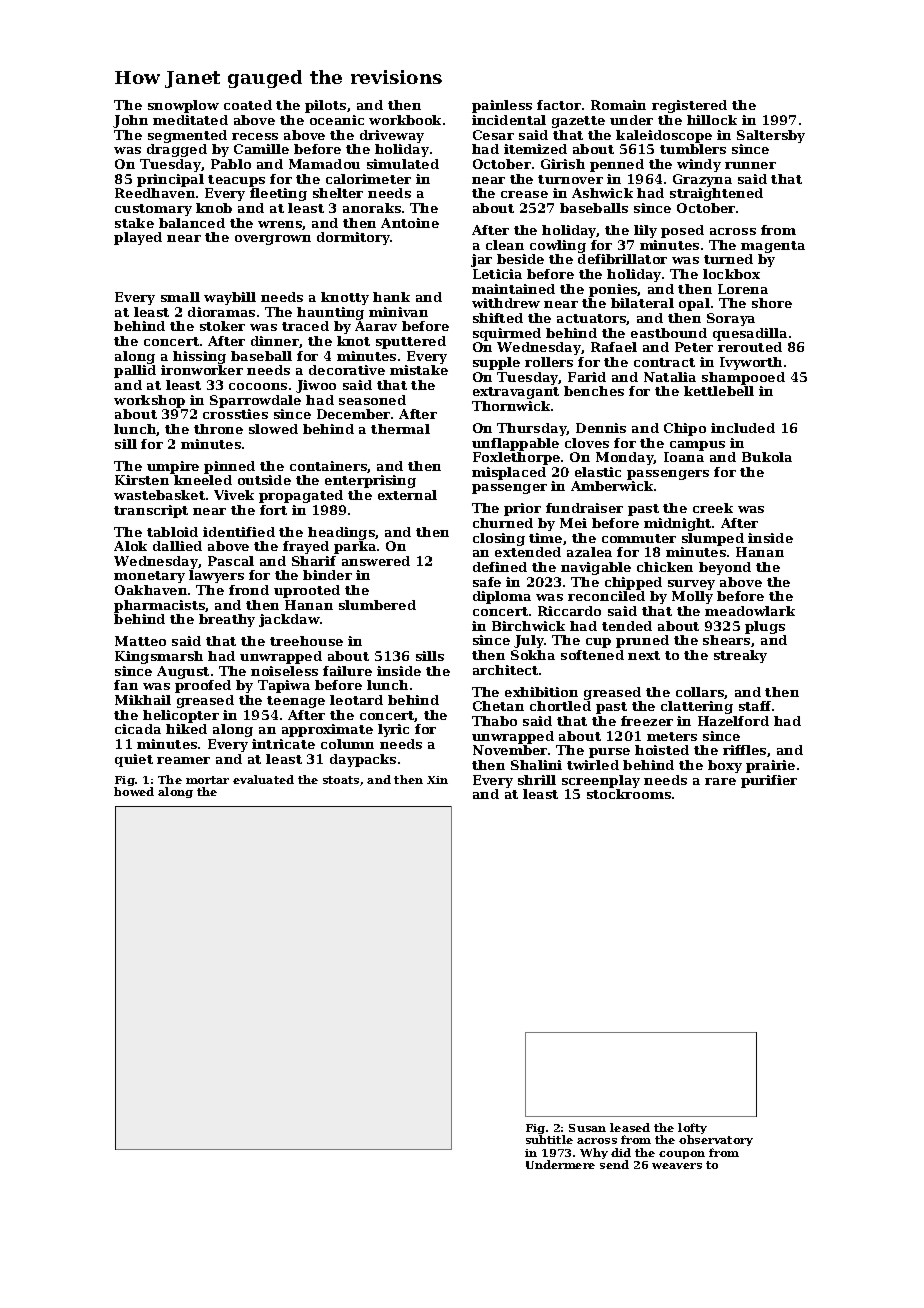 The image size is (924, 1308). Describe the element at coordinates (248, 105) in the screenshot. I see `coated` at that location.
